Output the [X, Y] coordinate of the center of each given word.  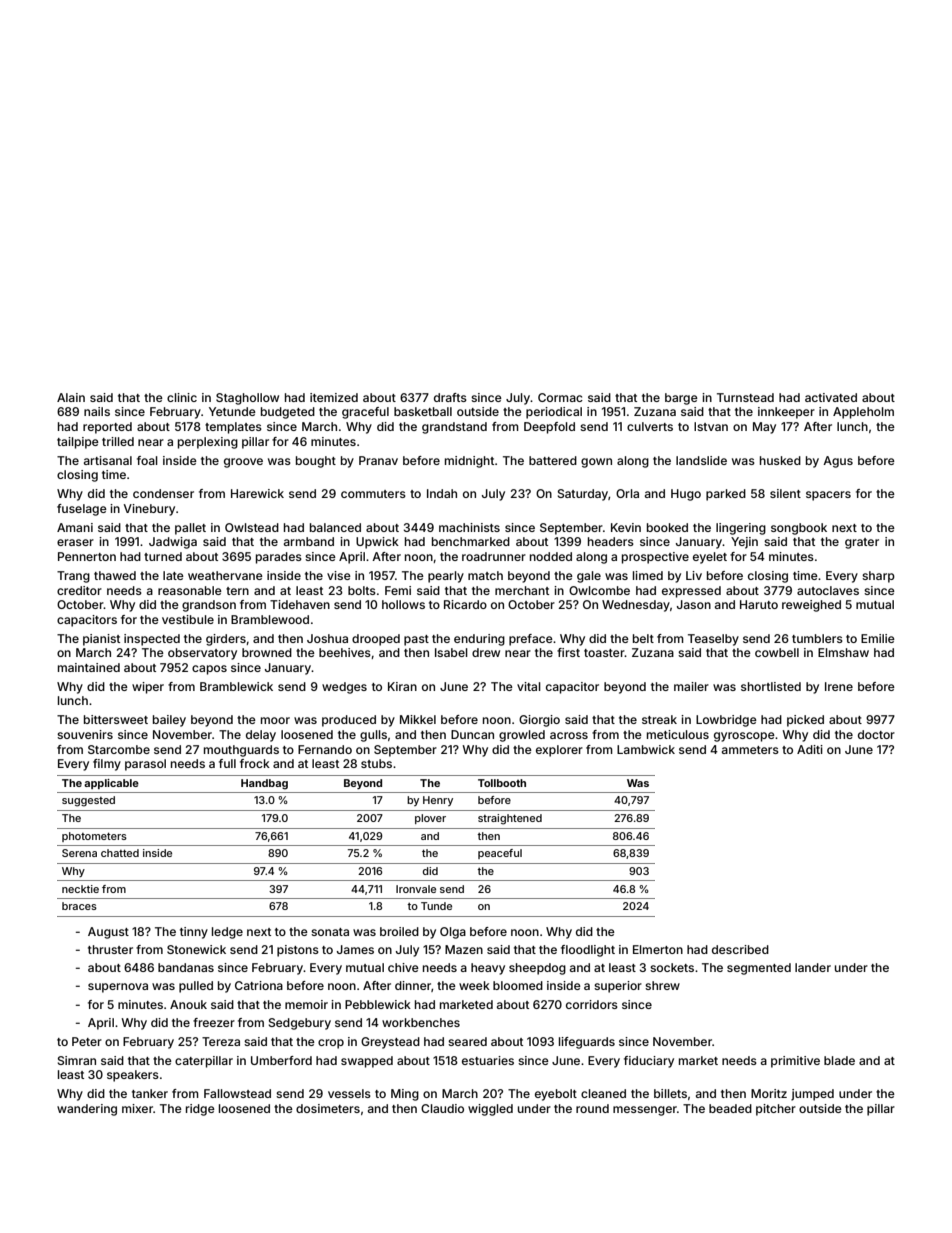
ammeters [750, 750]
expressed [691, 592]
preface [531, 640]
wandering [87, 1110]
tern [237, 591]
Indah [442, 493]
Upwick [377, 543]
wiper [148, 688]
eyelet [710, 558]
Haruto [759, 604]
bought [316, 462]
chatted [120, 853]
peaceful [500, 854]
